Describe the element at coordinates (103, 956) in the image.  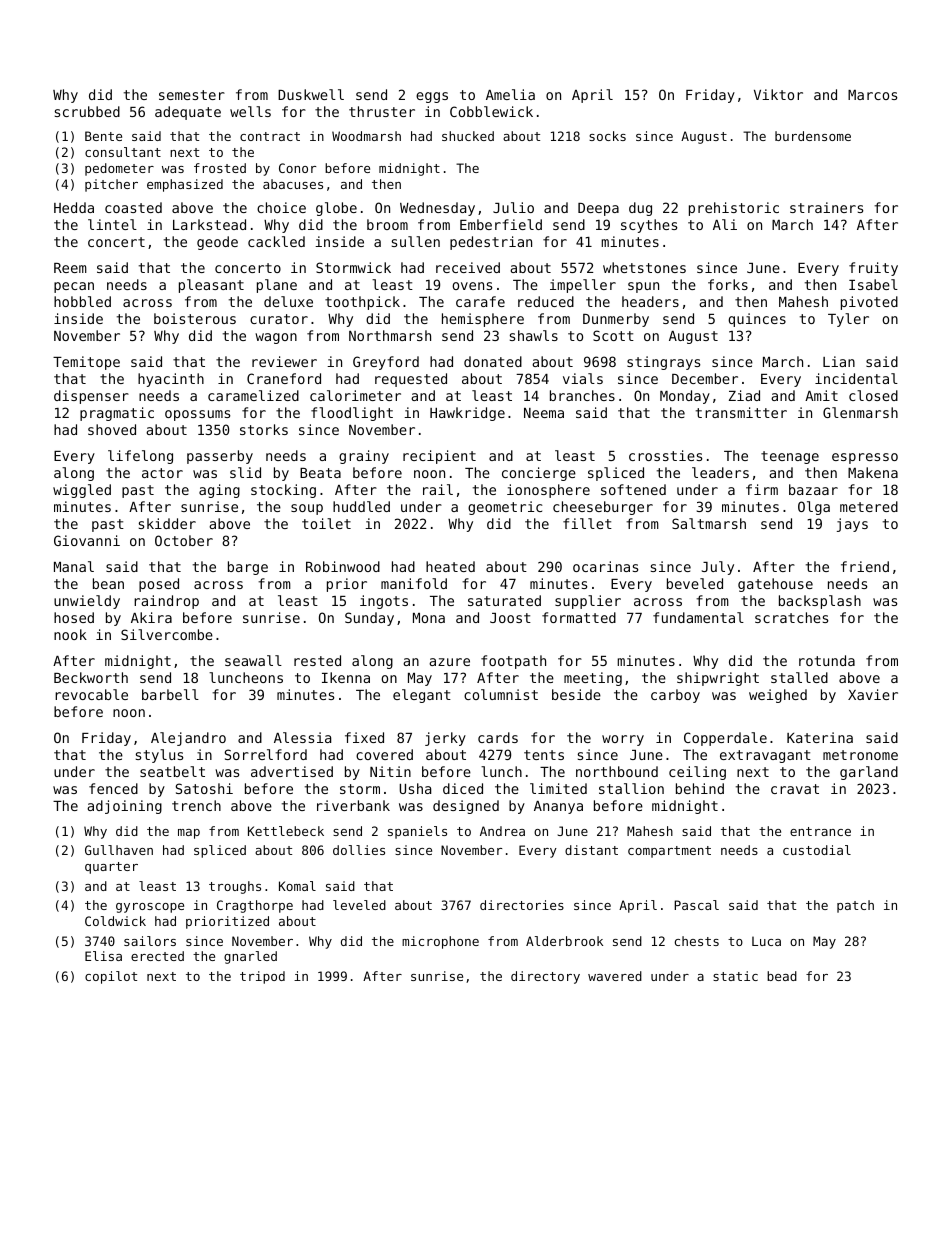
I see `Elisa` at that location.
